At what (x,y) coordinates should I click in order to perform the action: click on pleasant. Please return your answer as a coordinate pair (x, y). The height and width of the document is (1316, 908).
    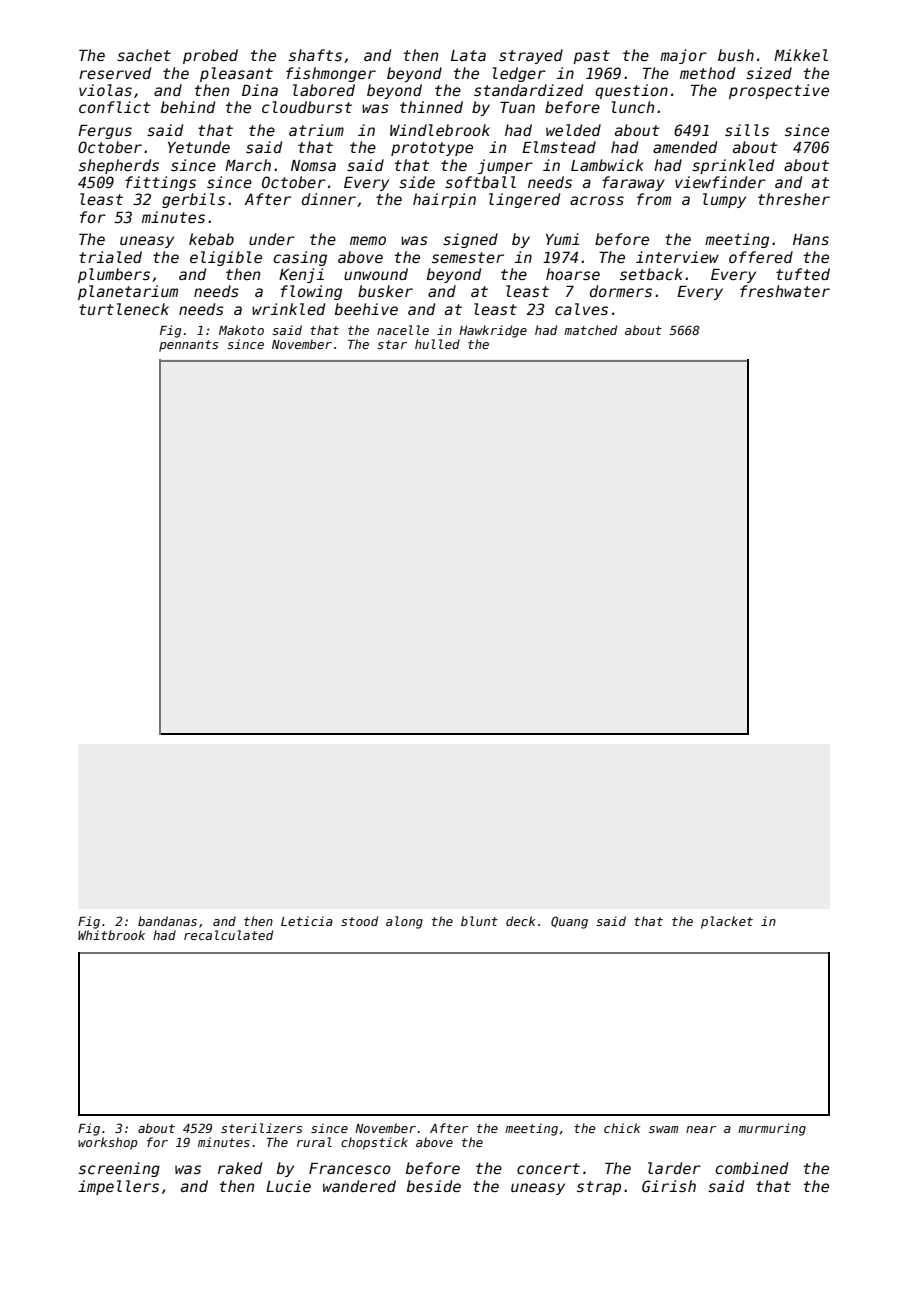
    Looking at the image, I should click on (236, 74).
